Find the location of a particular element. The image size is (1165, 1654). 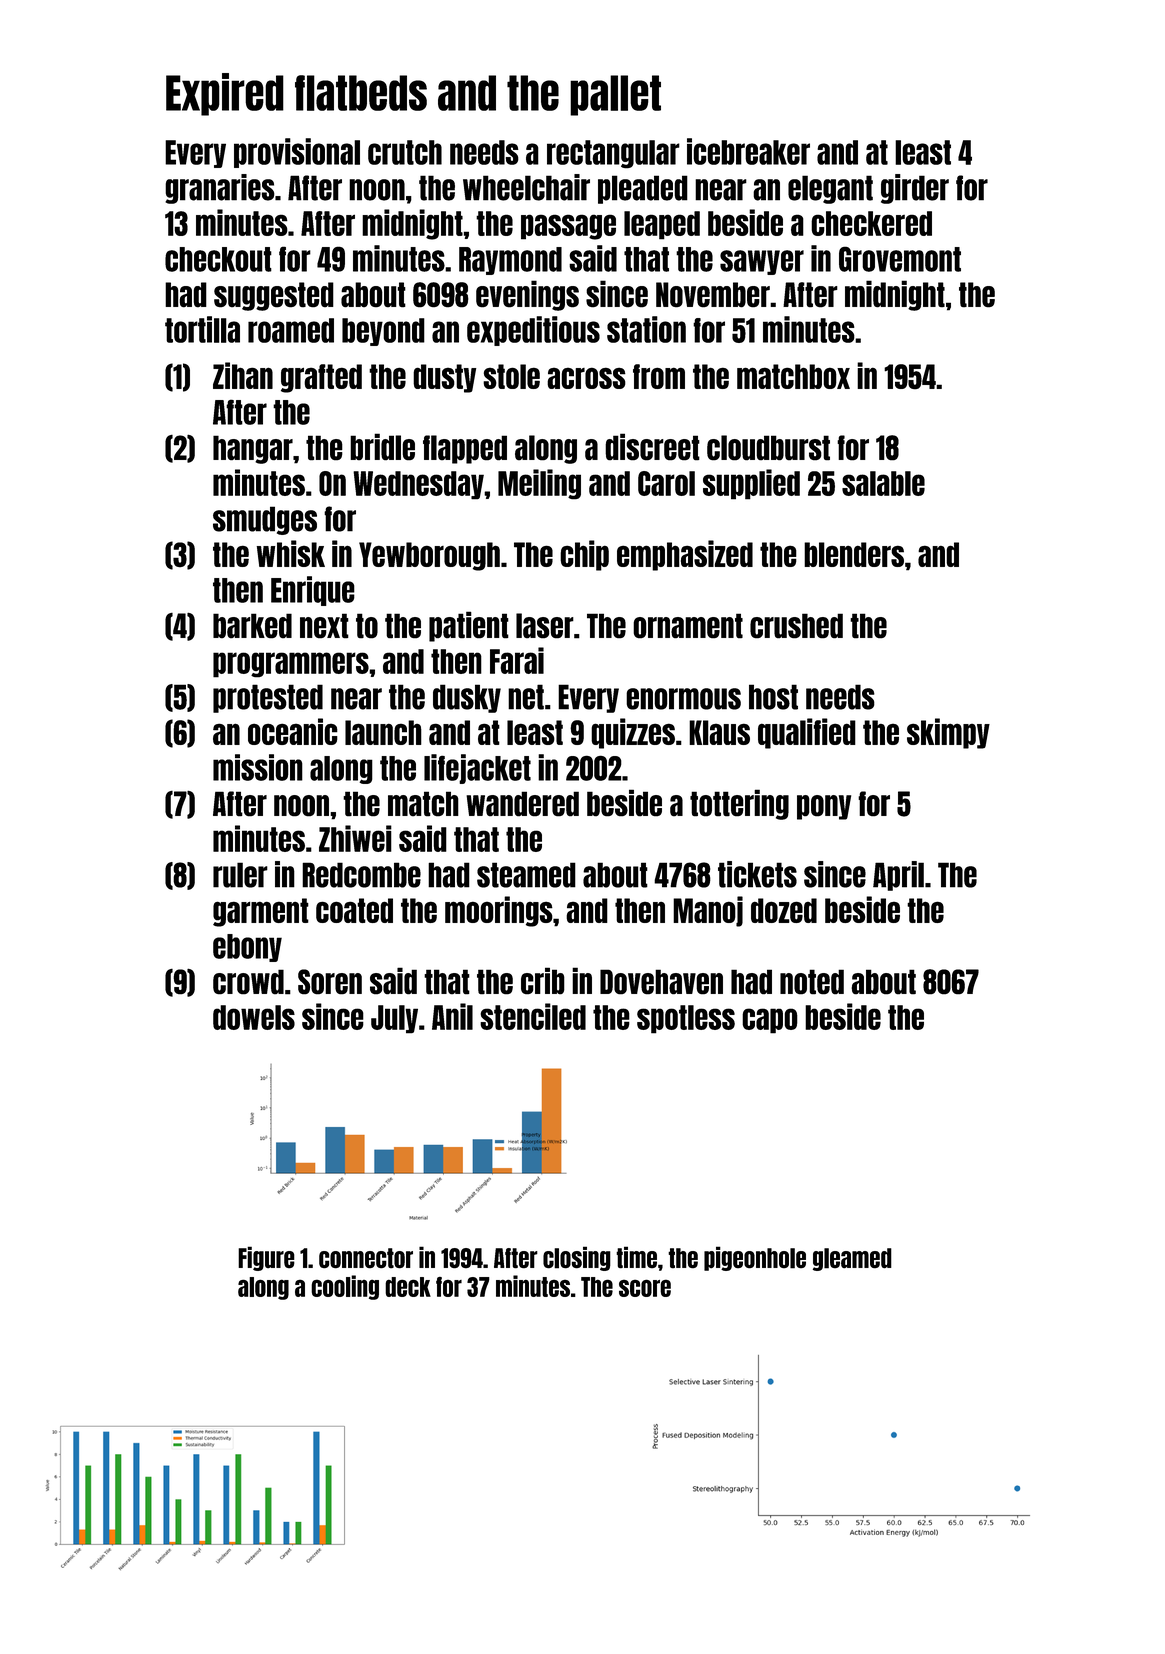

stole is located at coordinates (511, 376).
